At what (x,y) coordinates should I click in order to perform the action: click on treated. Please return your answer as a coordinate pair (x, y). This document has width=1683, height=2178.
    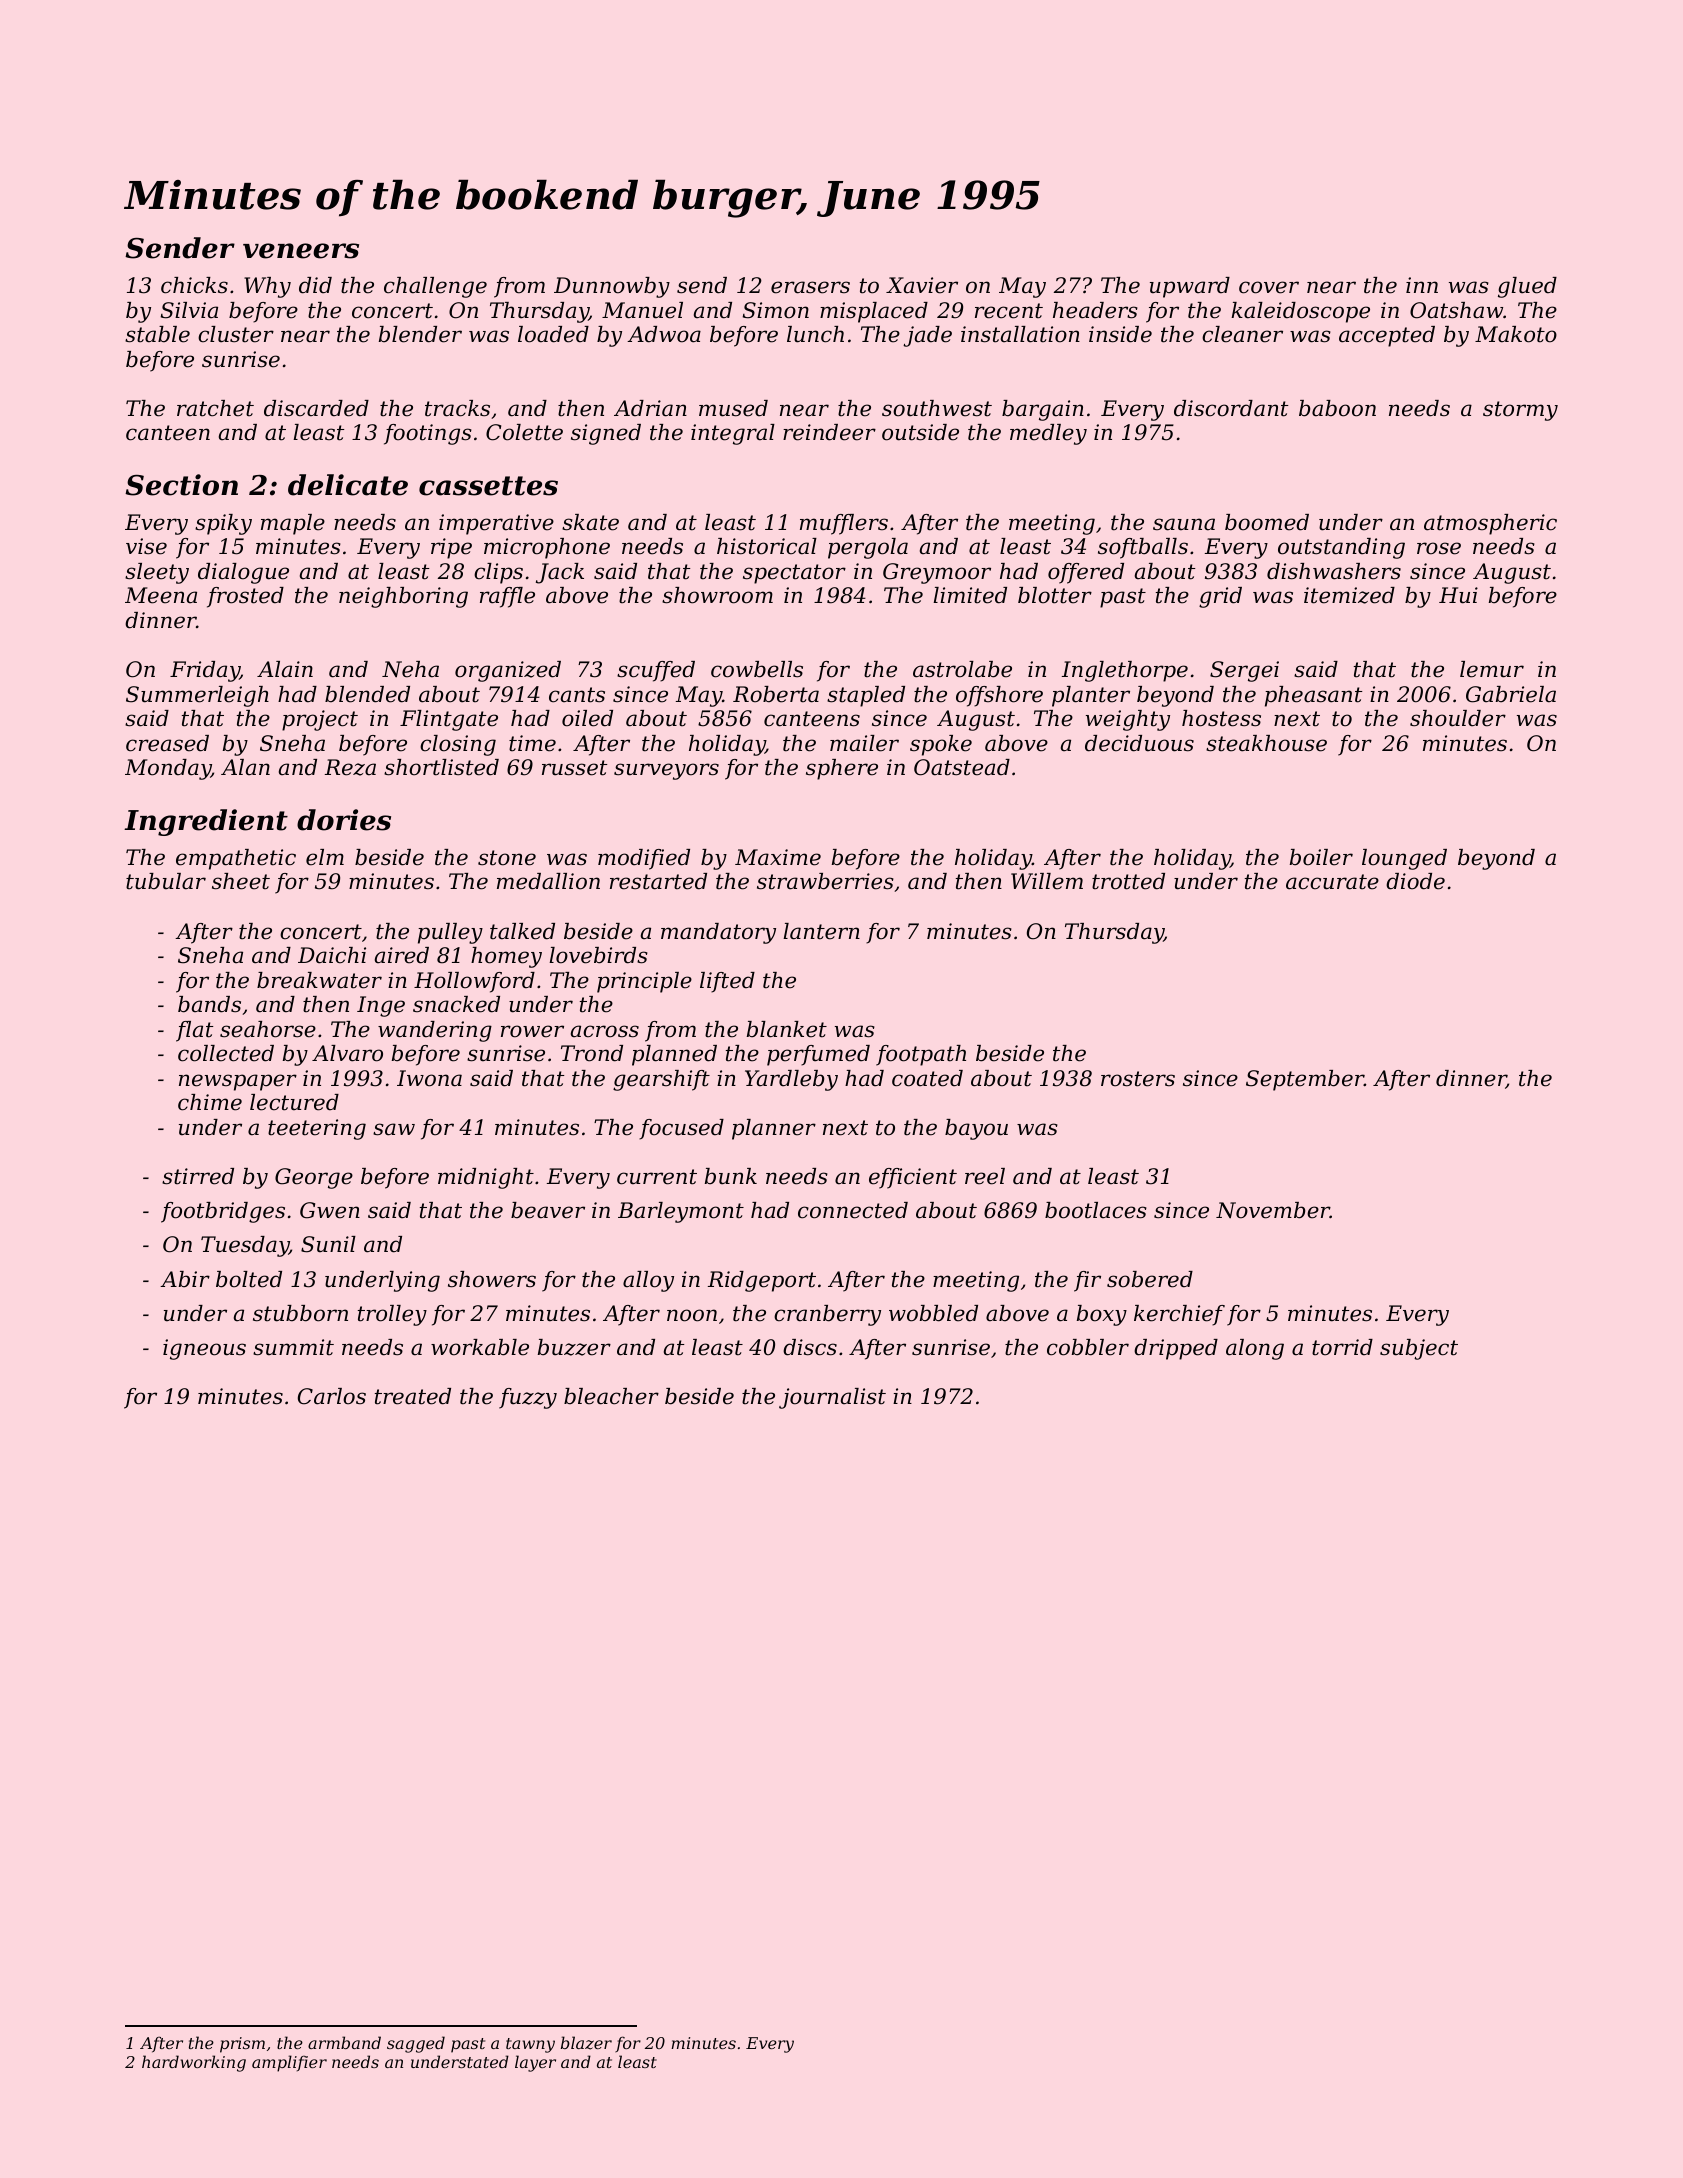
    Looking at the image, I should click on (413, 1396).
